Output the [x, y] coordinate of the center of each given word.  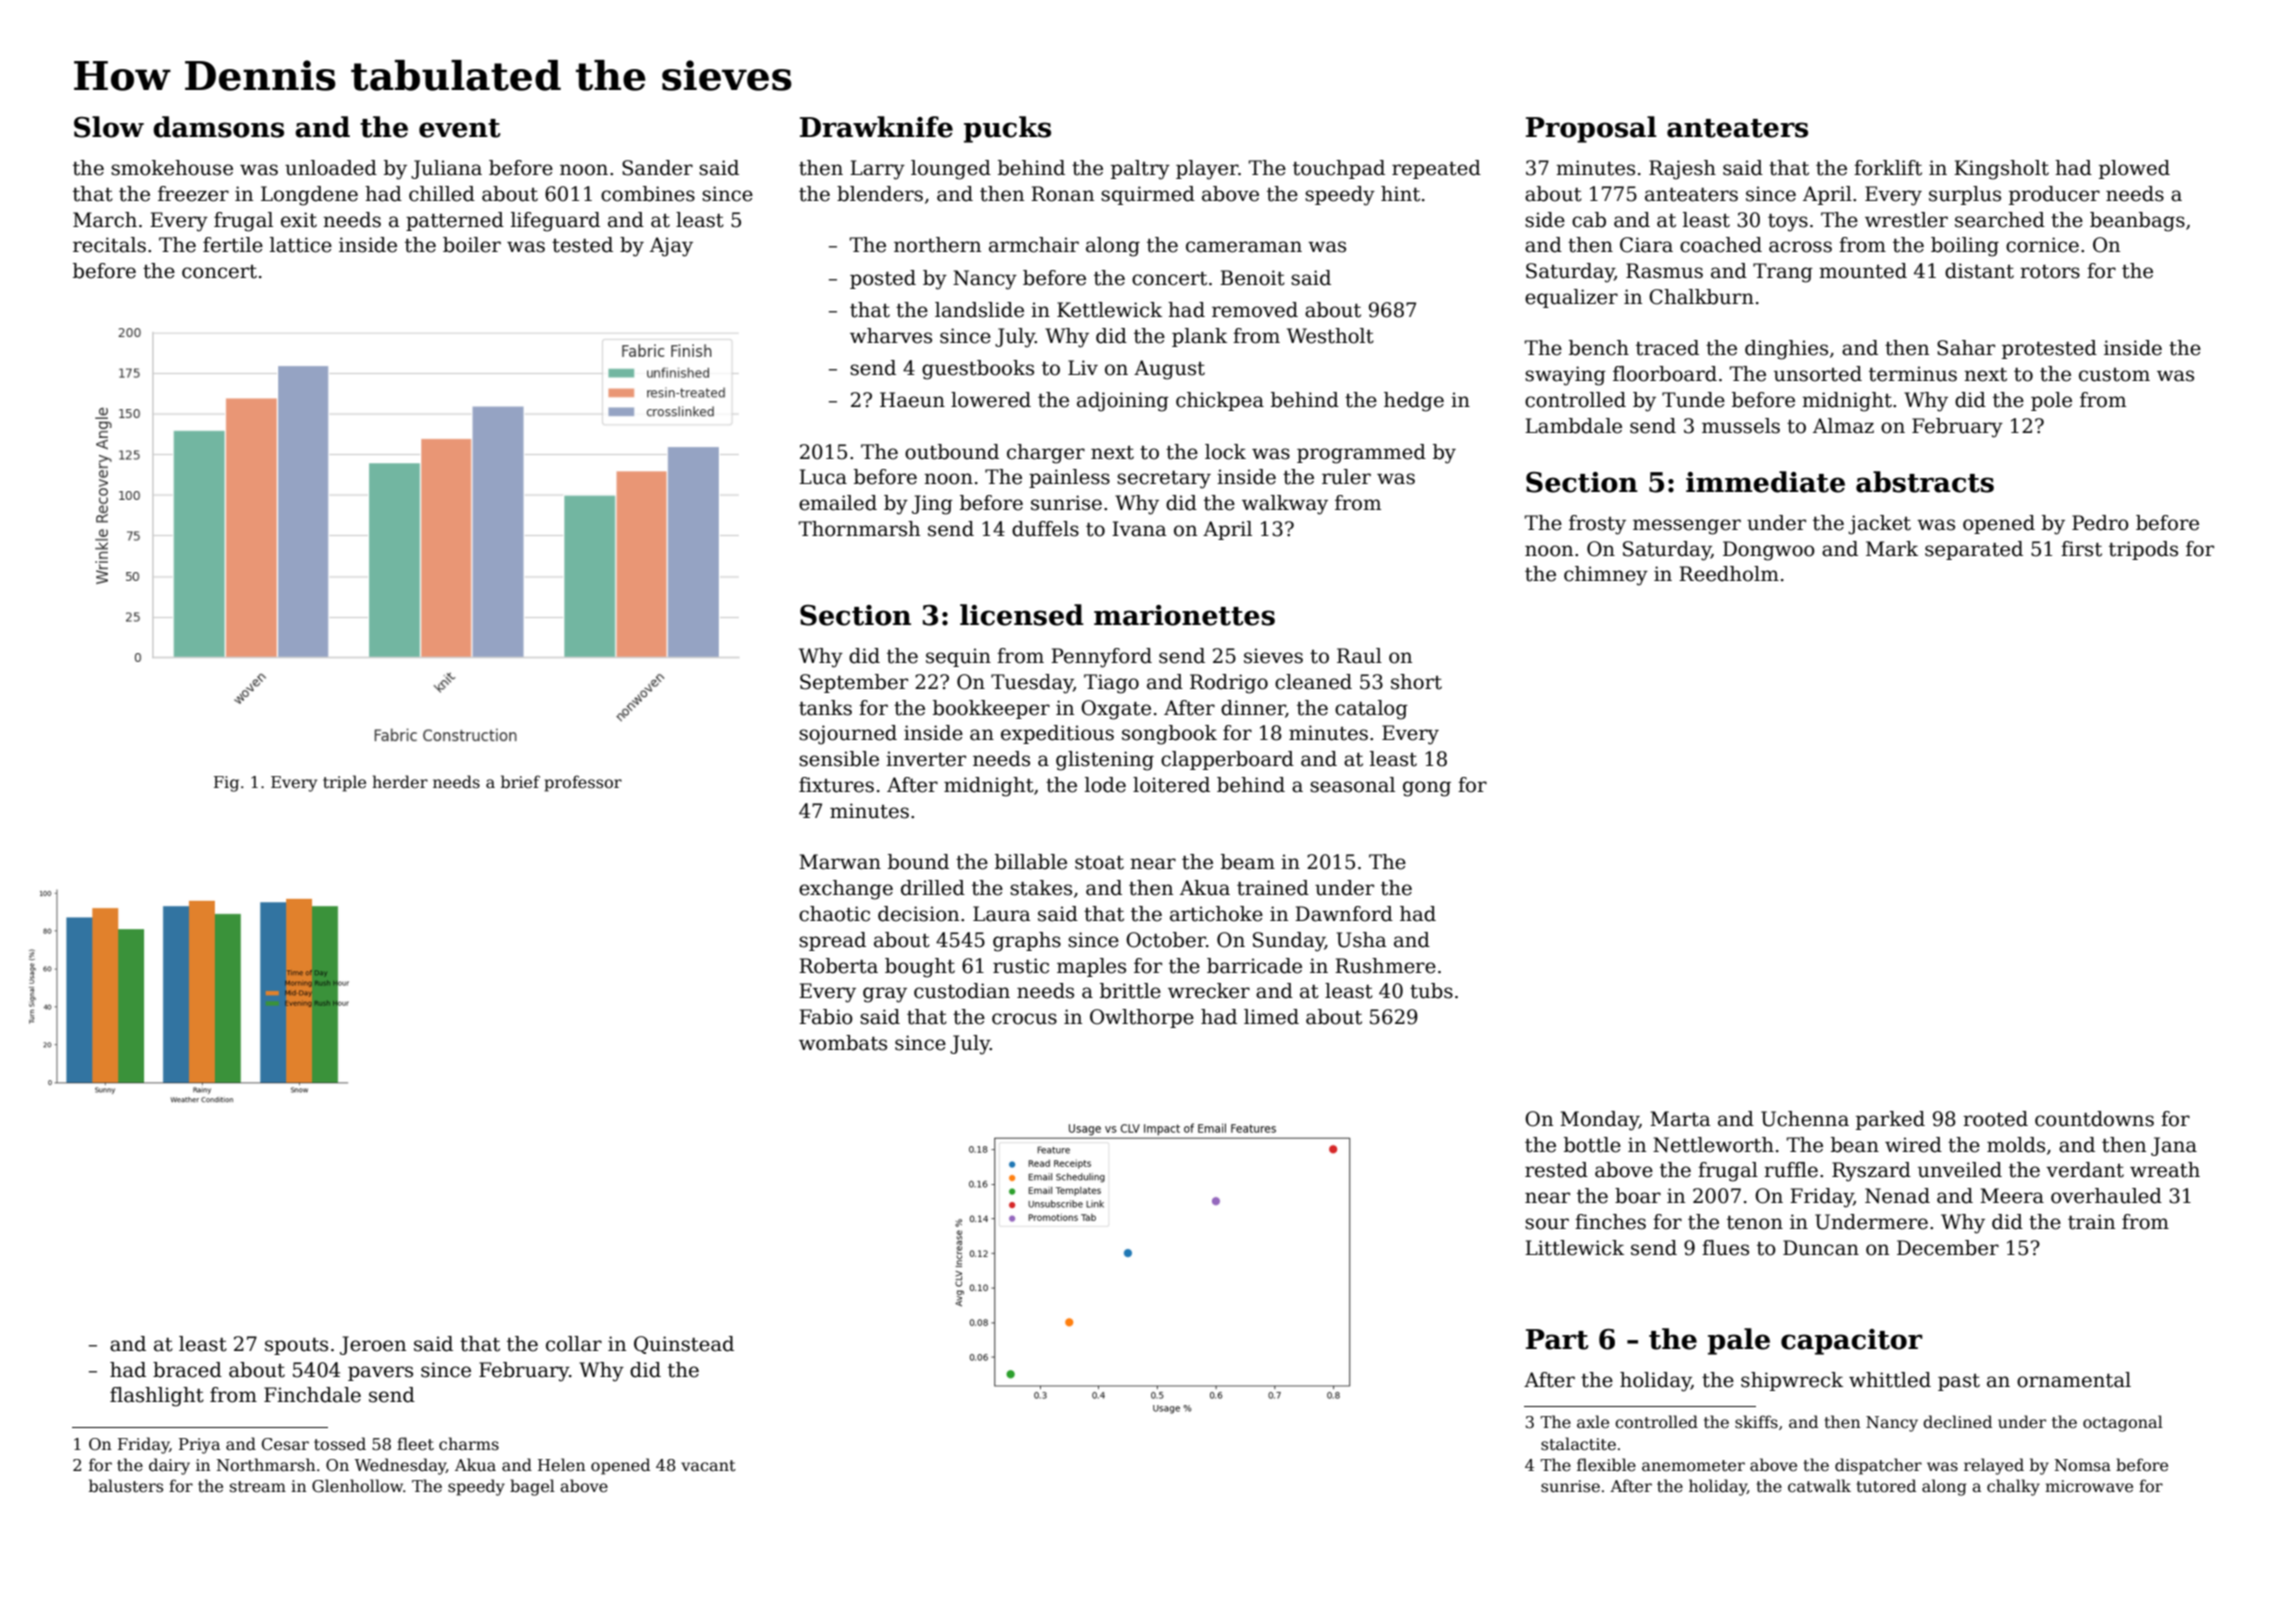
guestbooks [978, 370]
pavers [380, 1373]
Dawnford [1344, 914]
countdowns [2094, 1119]
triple [344, 783]
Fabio [826, 1017]
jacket [1879, 525]
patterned [455, 221]
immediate [1765, 482]
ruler [1346, 477]
